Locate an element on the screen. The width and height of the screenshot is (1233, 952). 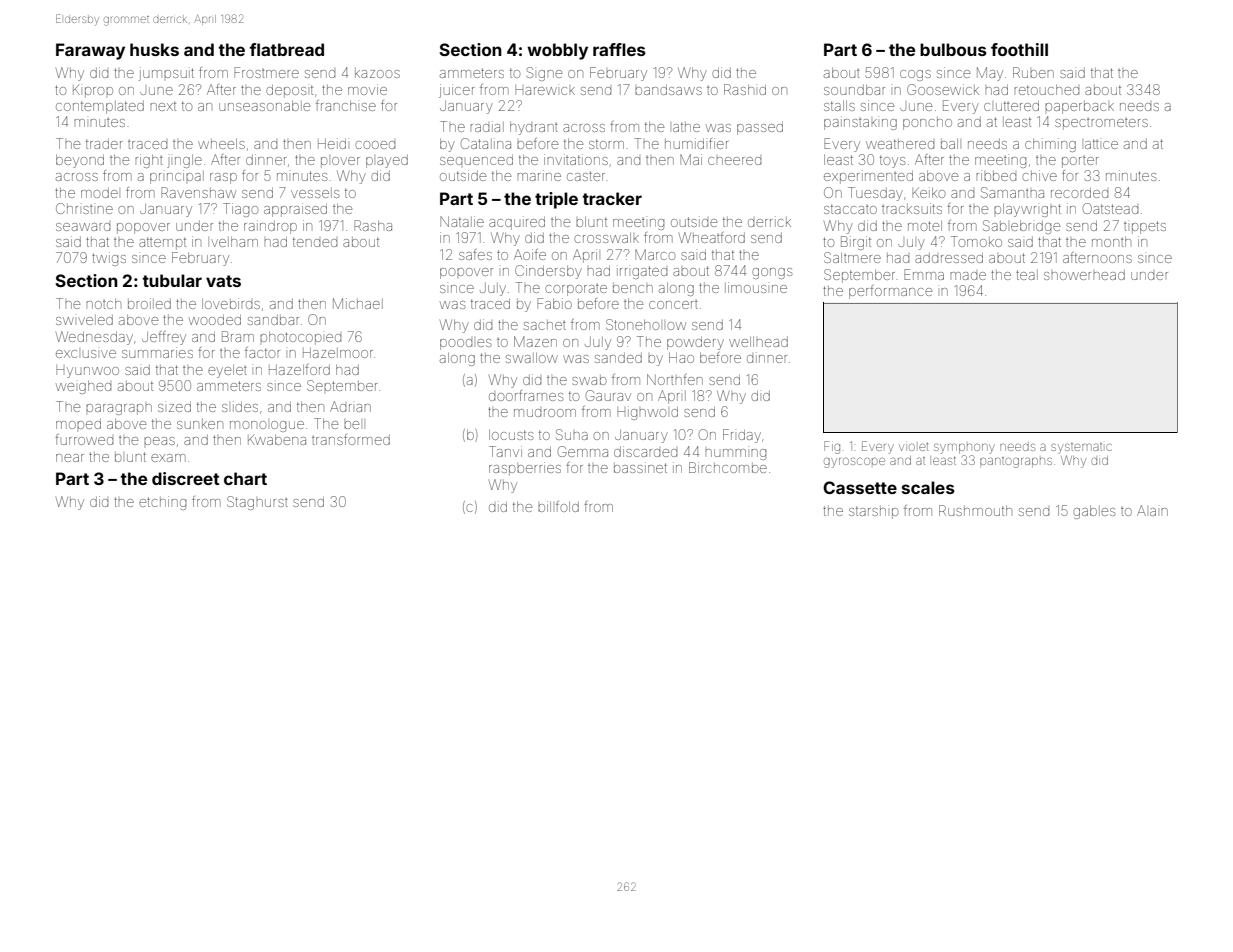
foothill is located at coordinates (1019, 49).
